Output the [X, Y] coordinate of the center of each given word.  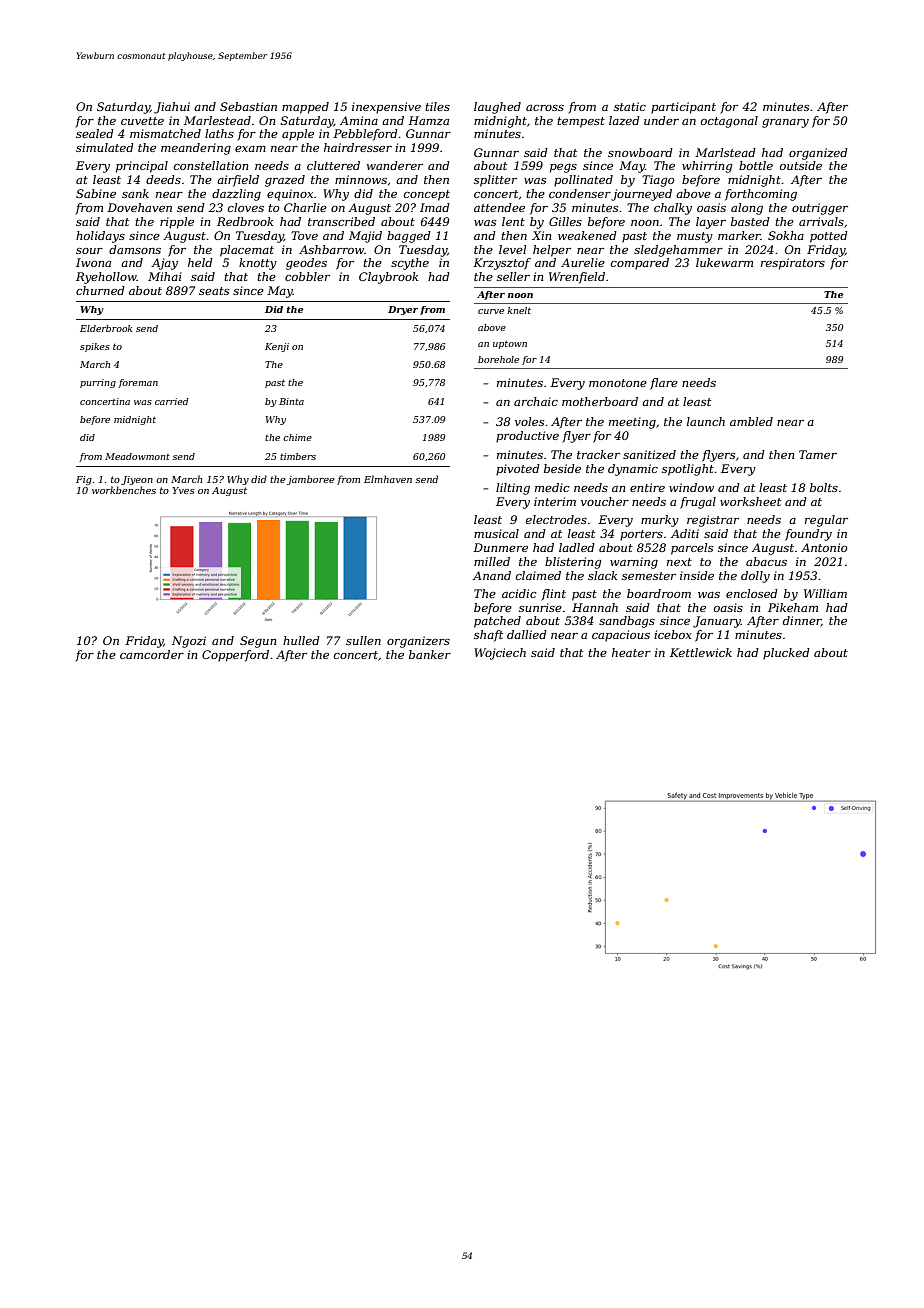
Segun [258, 642]
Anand [492, 575]
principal [142, 167]
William [825, 593]
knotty [258, 264]
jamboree [311, 480]
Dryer [403, 310]
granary [785, 123]
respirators [793, 264]
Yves [183, 490]
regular [826, 521]
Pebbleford [365, 135]
